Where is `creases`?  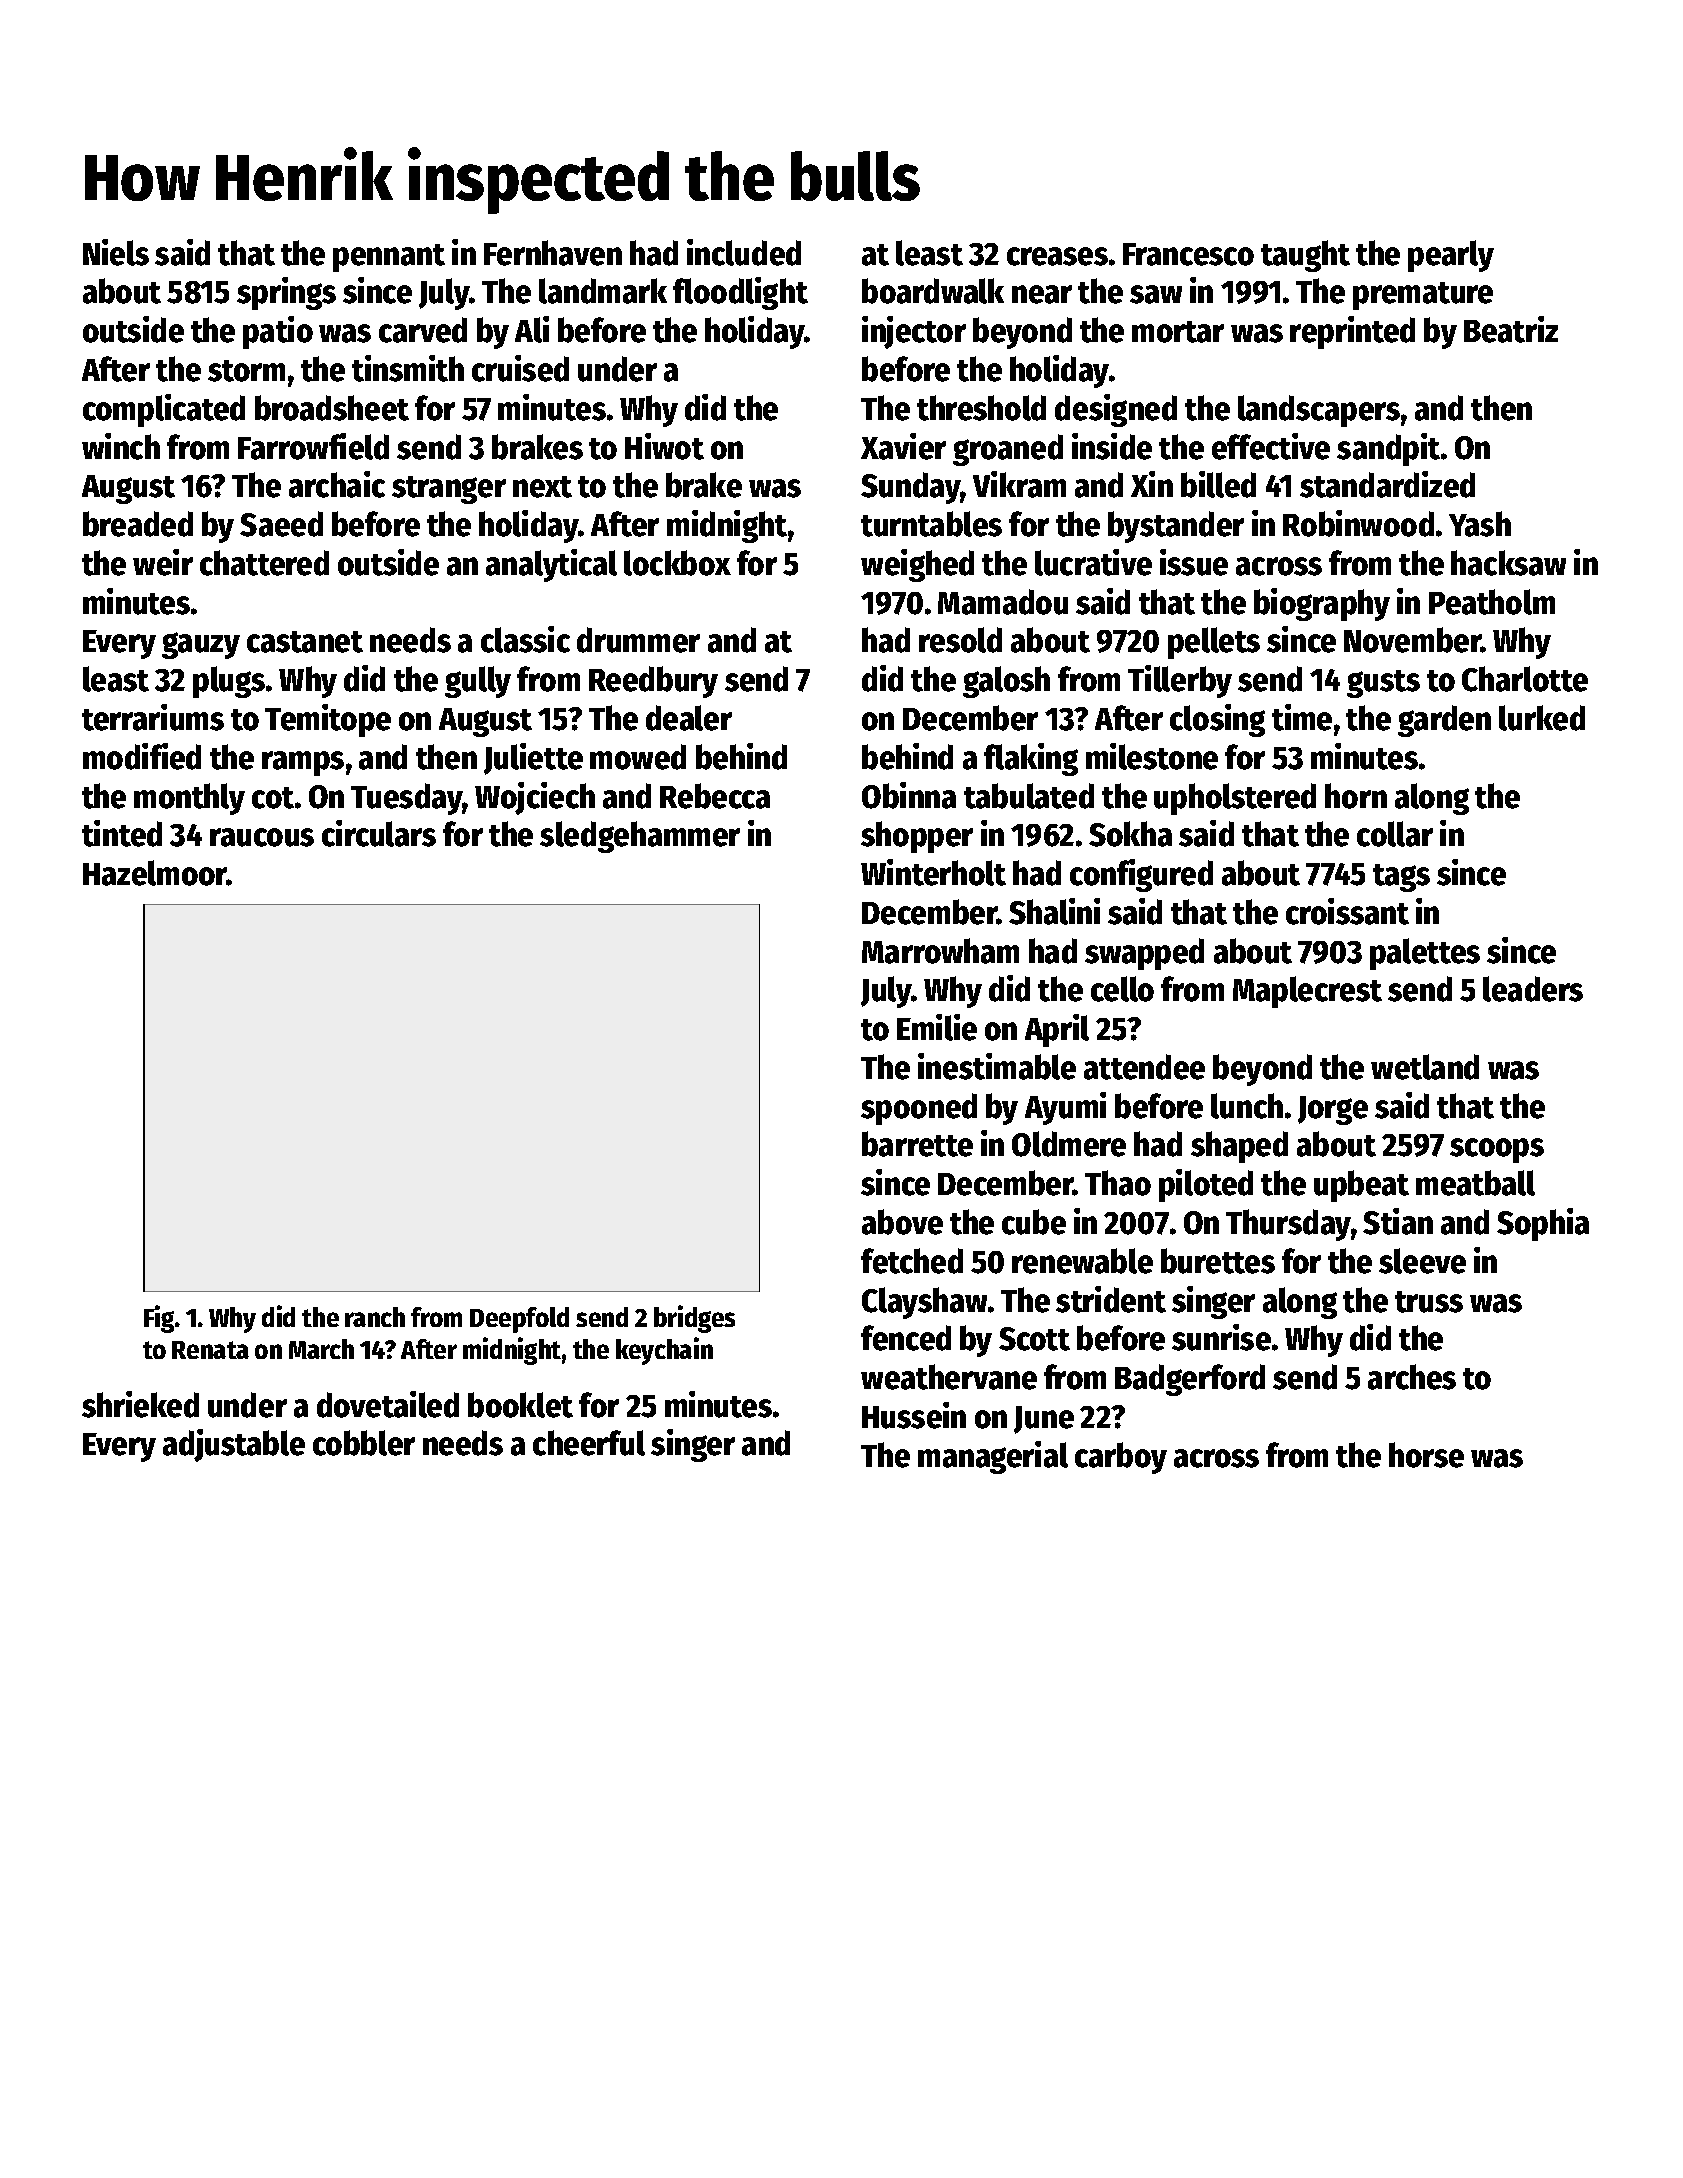
creases is located at coordinates (1057, 256).
